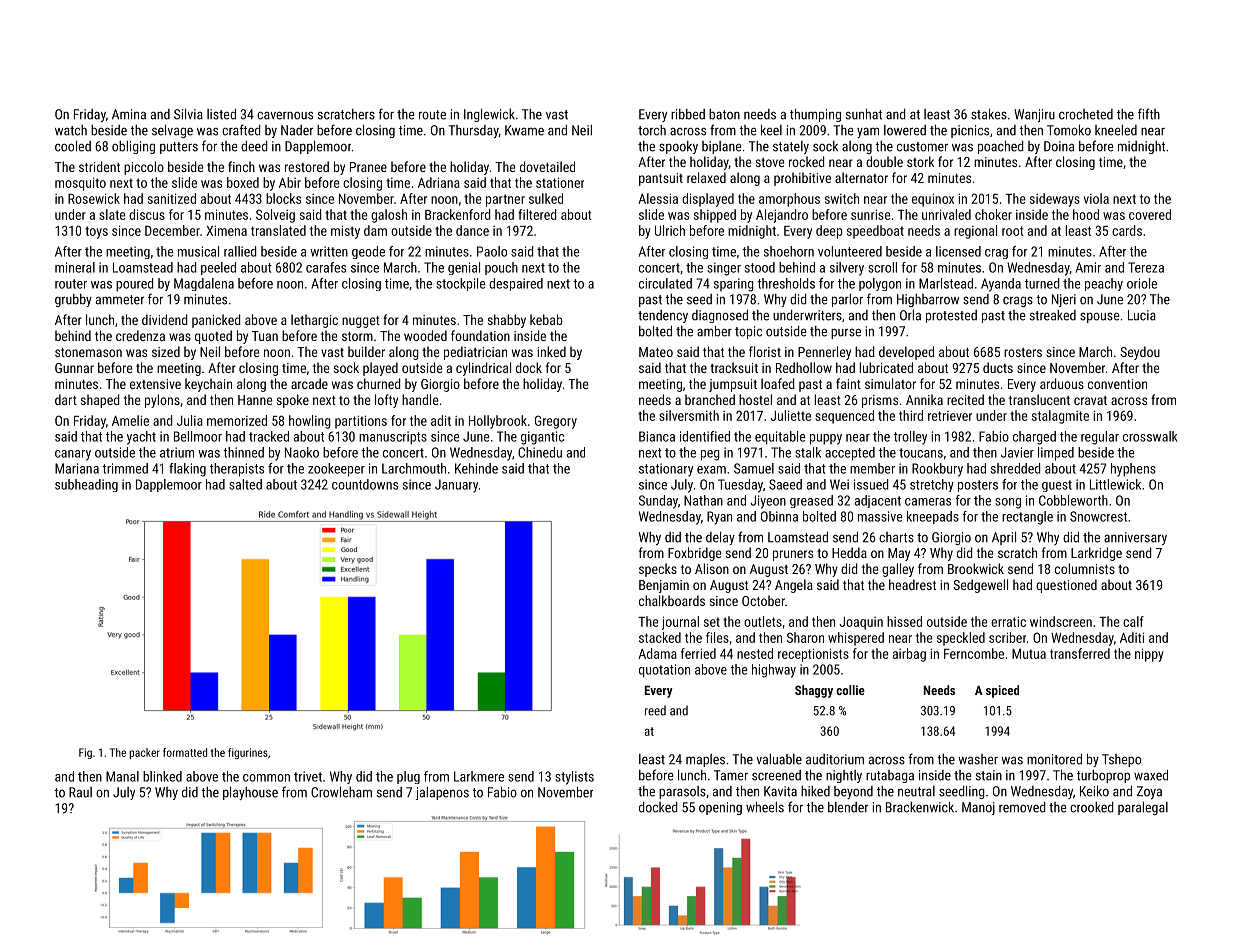 Image resolution: width=1233 pixels, height=952 pixels. What do you see at coordinates (141, 438) in the screenshot?
I see `yacht` at bounding box center [141, 438].
